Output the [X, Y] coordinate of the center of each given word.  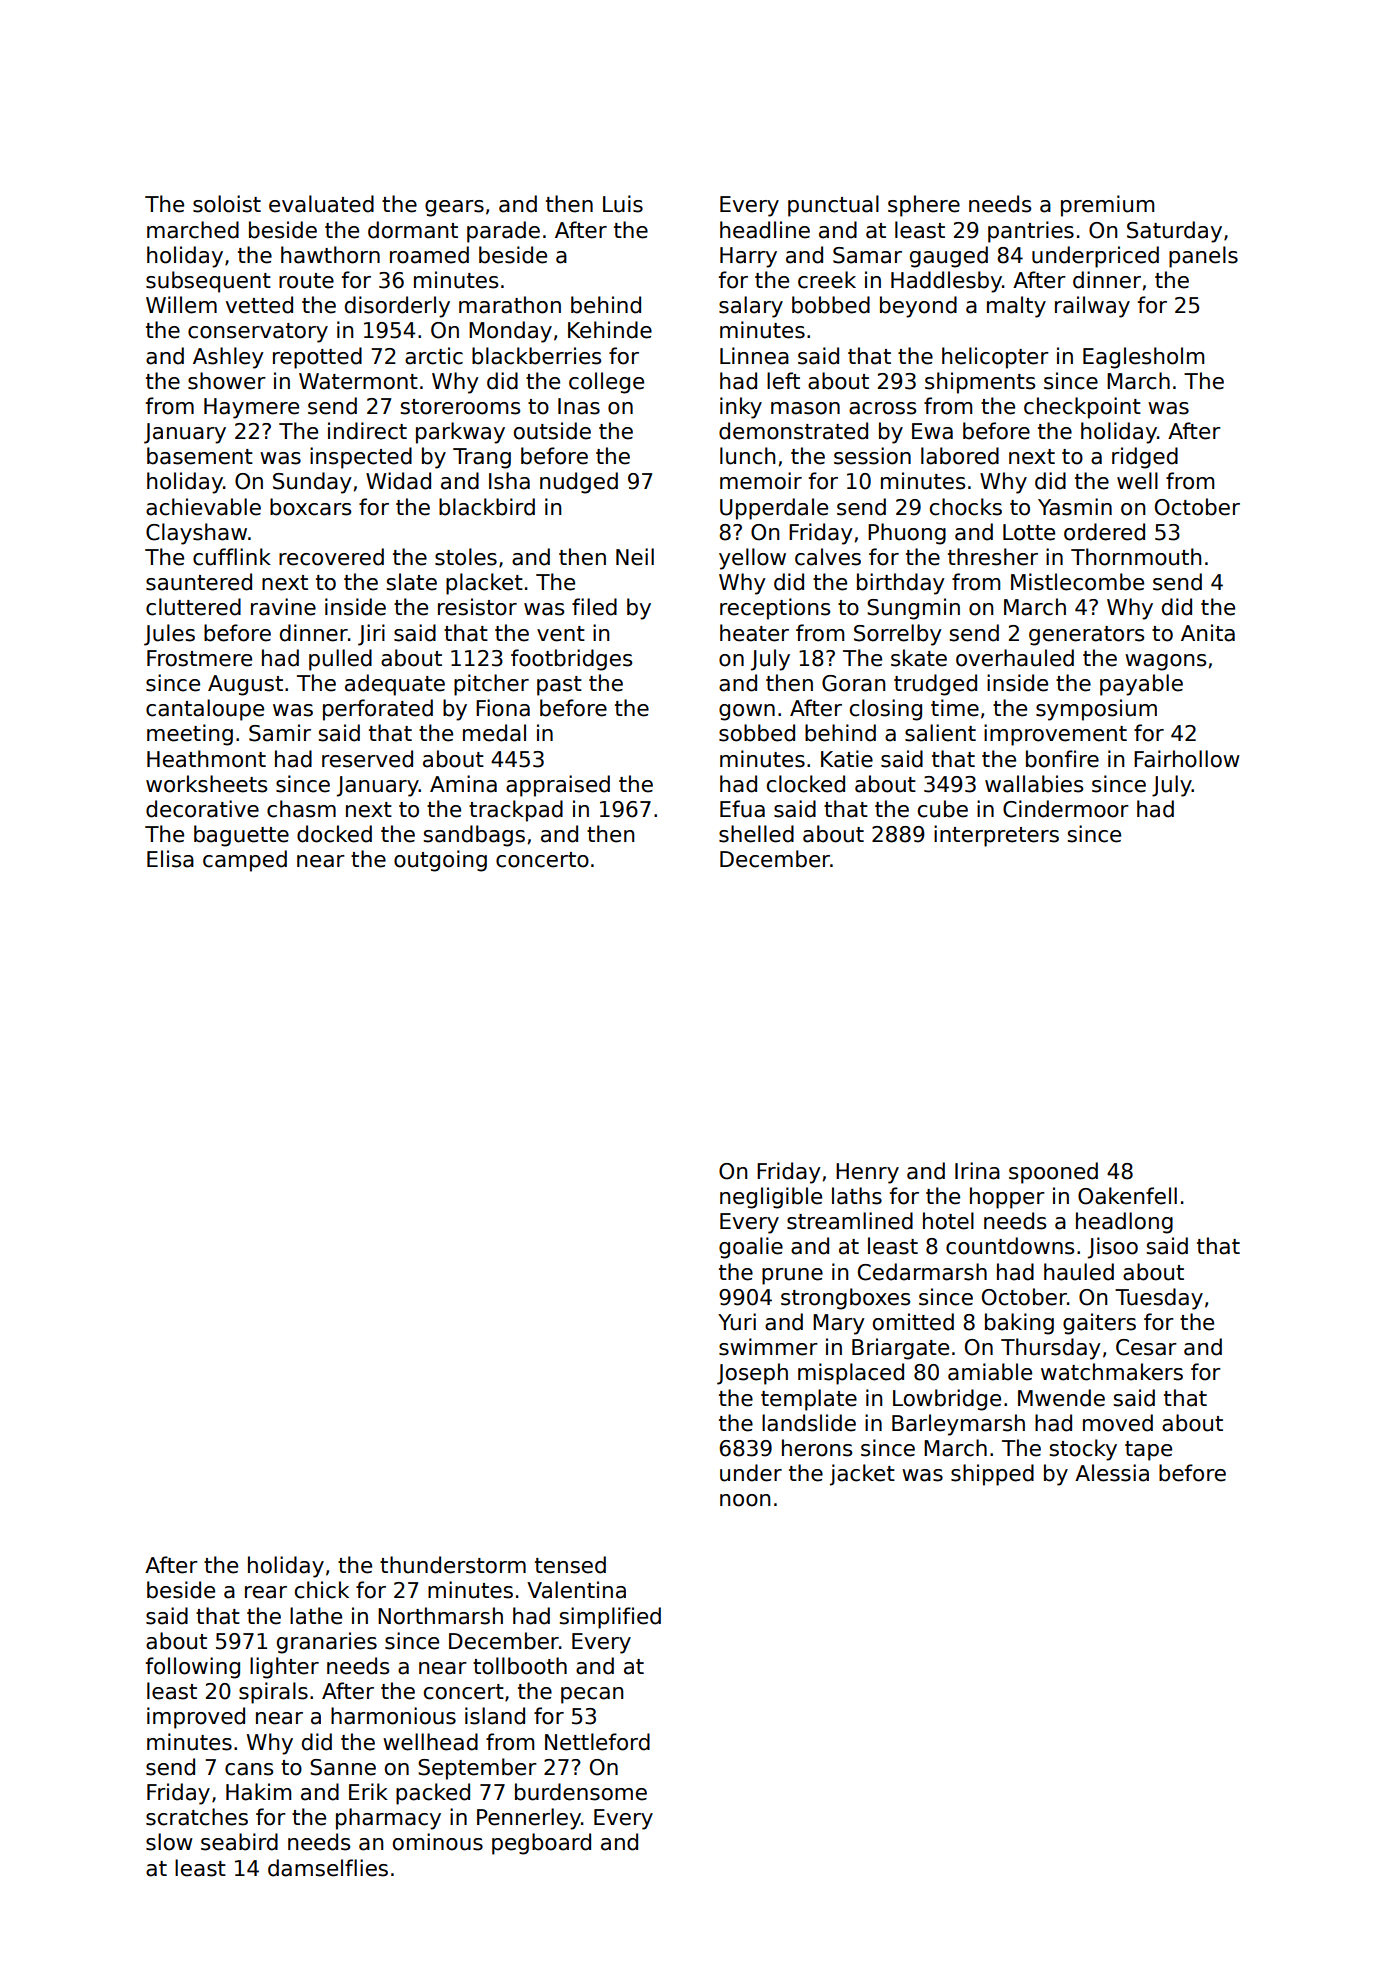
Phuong [907, 534]
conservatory [258, 333]
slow [169, 1842]
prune [792, 1276]
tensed [570, 1565]
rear [266, 1592]
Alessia [1112, 1473]
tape [1148, 1451]
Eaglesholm [1143, 358]
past [559, 686]
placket [484, 584]
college [606, 383]
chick [322, 1590]
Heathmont [206, 759]
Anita [1208, 633]
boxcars [310, 507]
